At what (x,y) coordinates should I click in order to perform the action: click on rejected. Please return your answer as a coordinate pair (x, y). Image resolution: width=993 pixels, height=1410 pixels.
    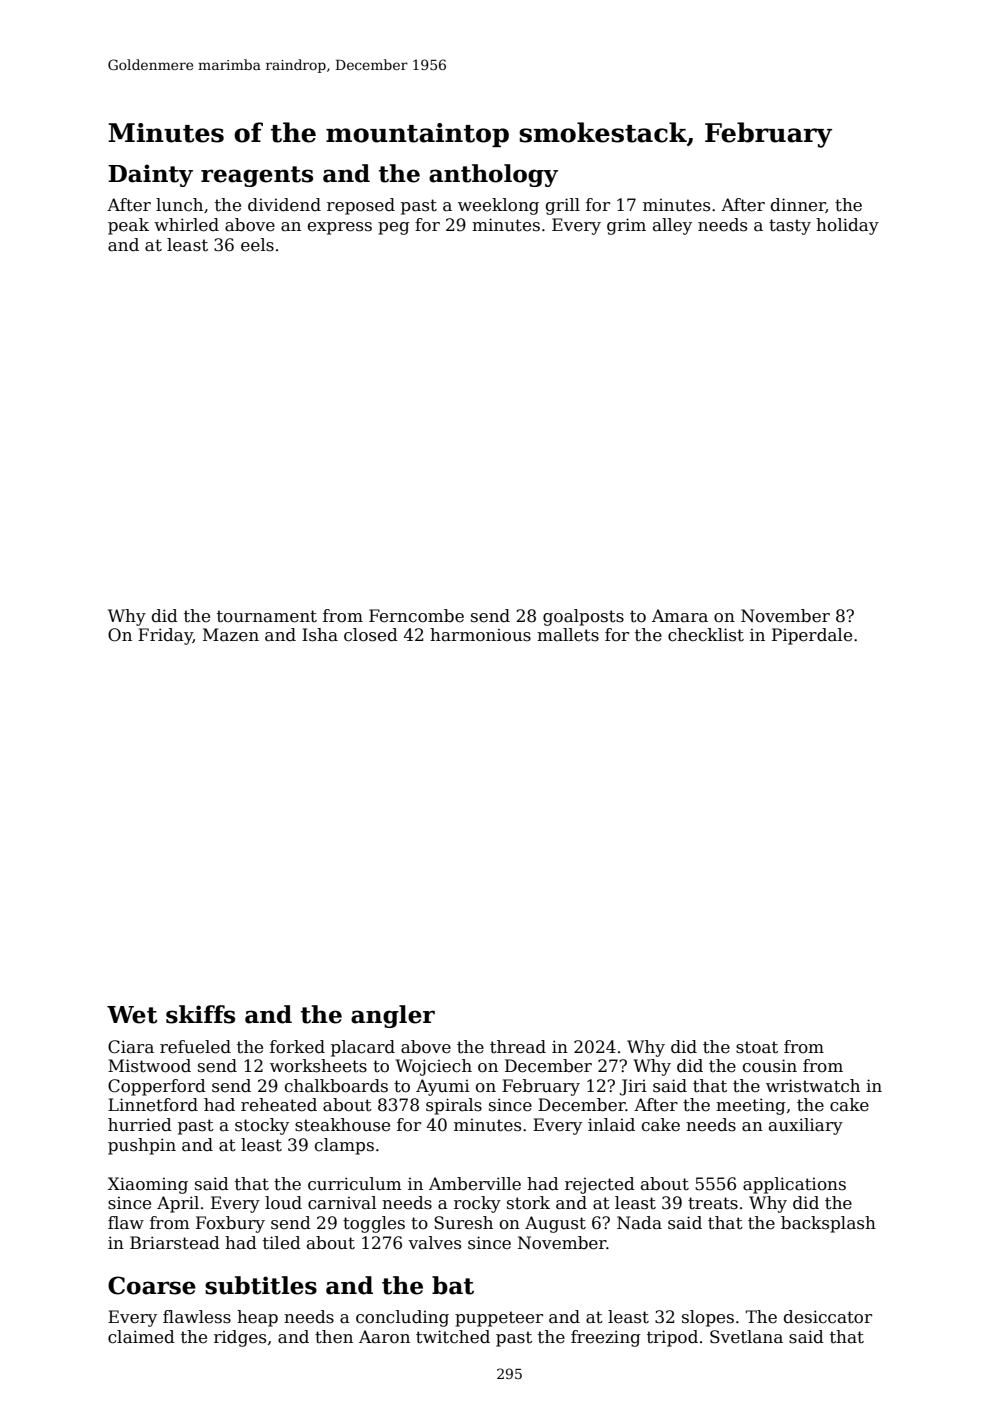
    Looking at the image, I should click on (600, 1185).
